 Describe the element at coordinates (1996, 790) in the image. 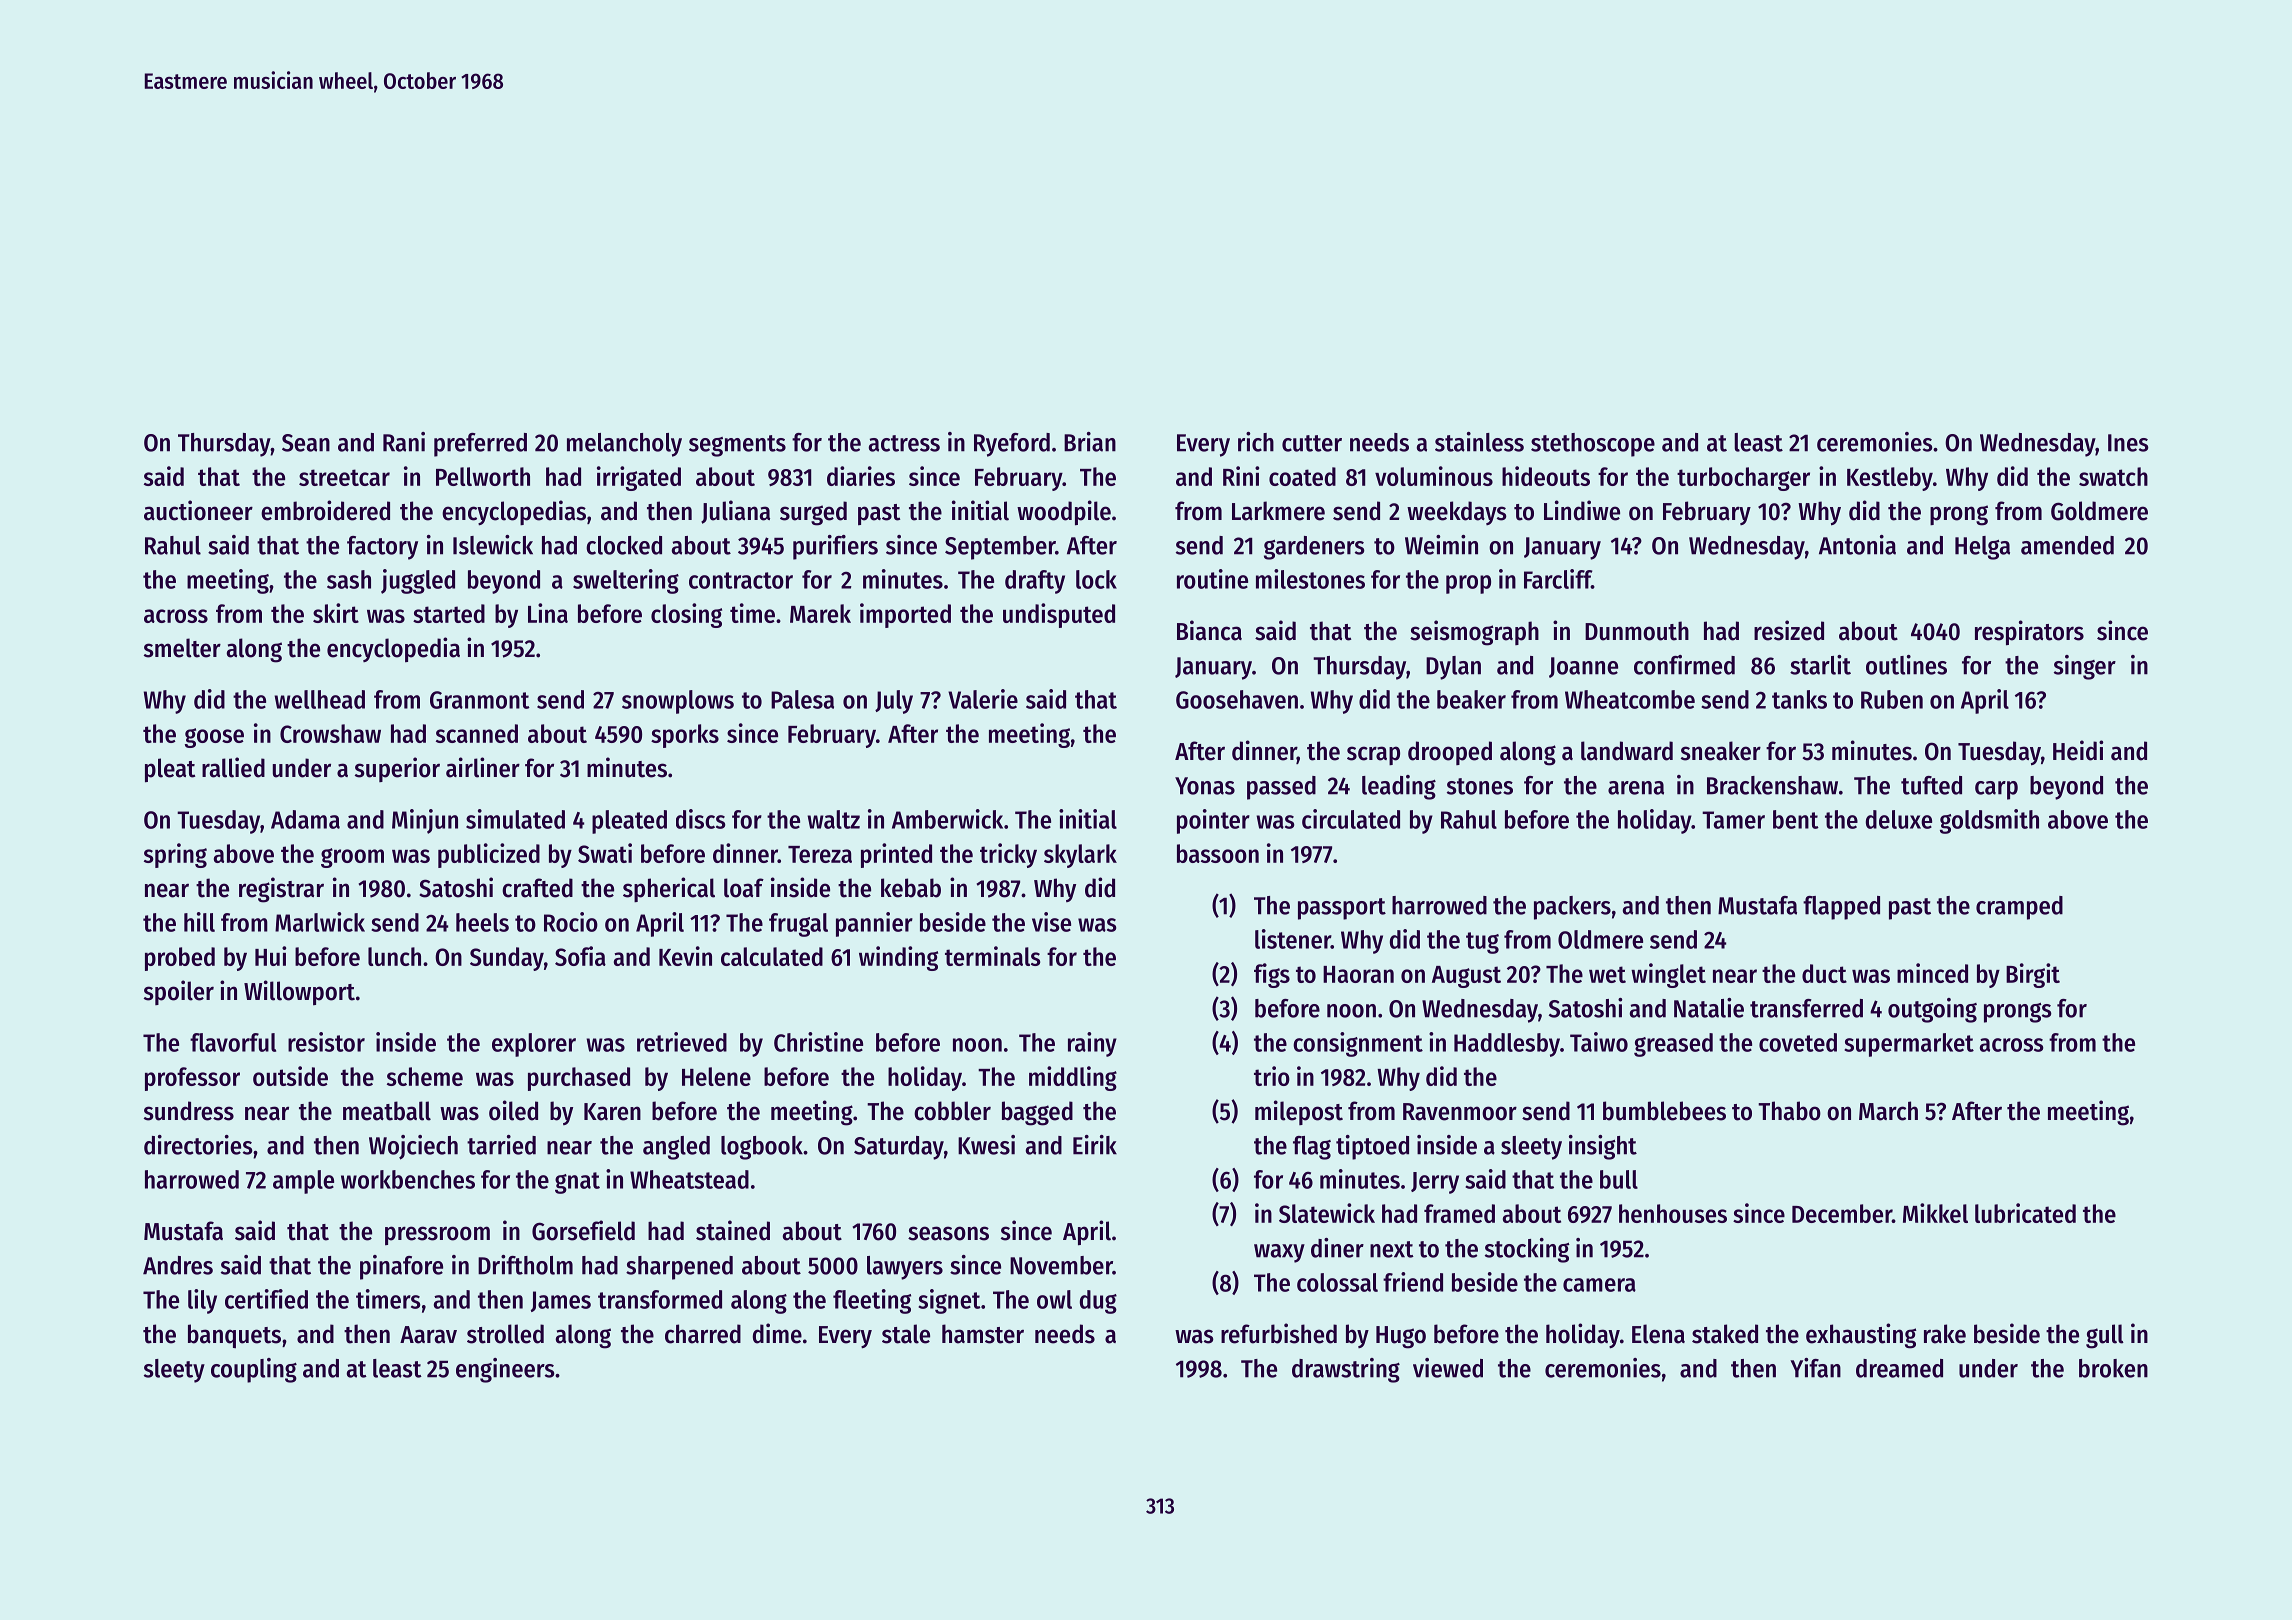

I see `carp` at that location.
